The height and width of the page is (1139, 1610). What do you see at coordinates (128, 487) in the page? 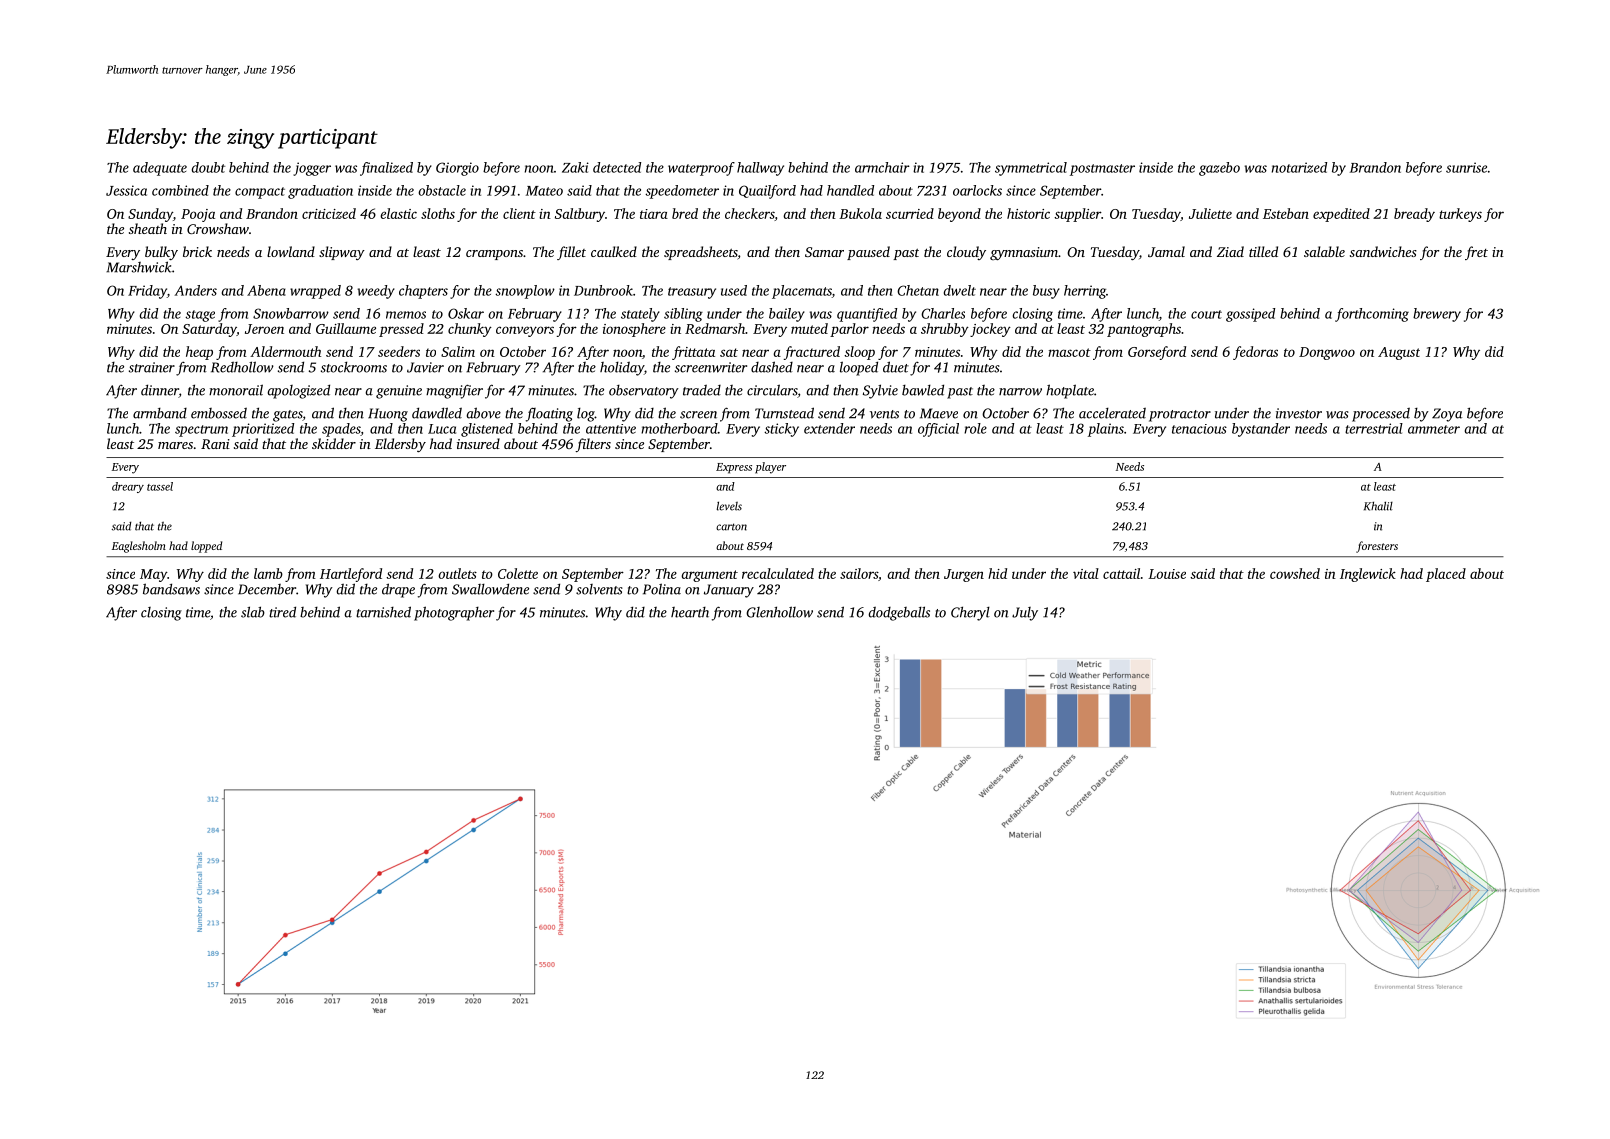
I see `dreary` at bounding box center [128, 487].
